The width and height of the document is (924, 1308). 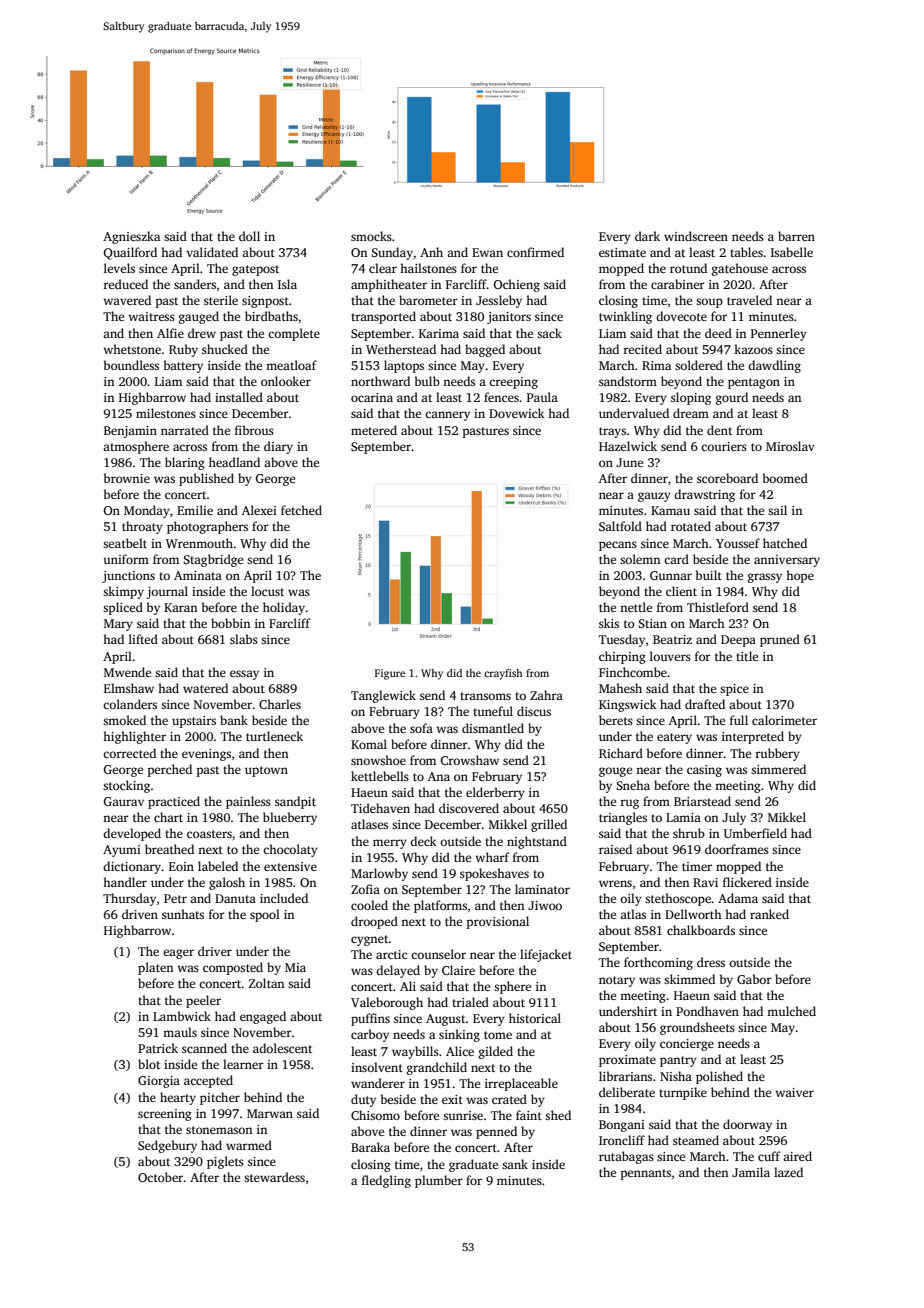 I want to click on gourd, so click(x=732, y=398).
